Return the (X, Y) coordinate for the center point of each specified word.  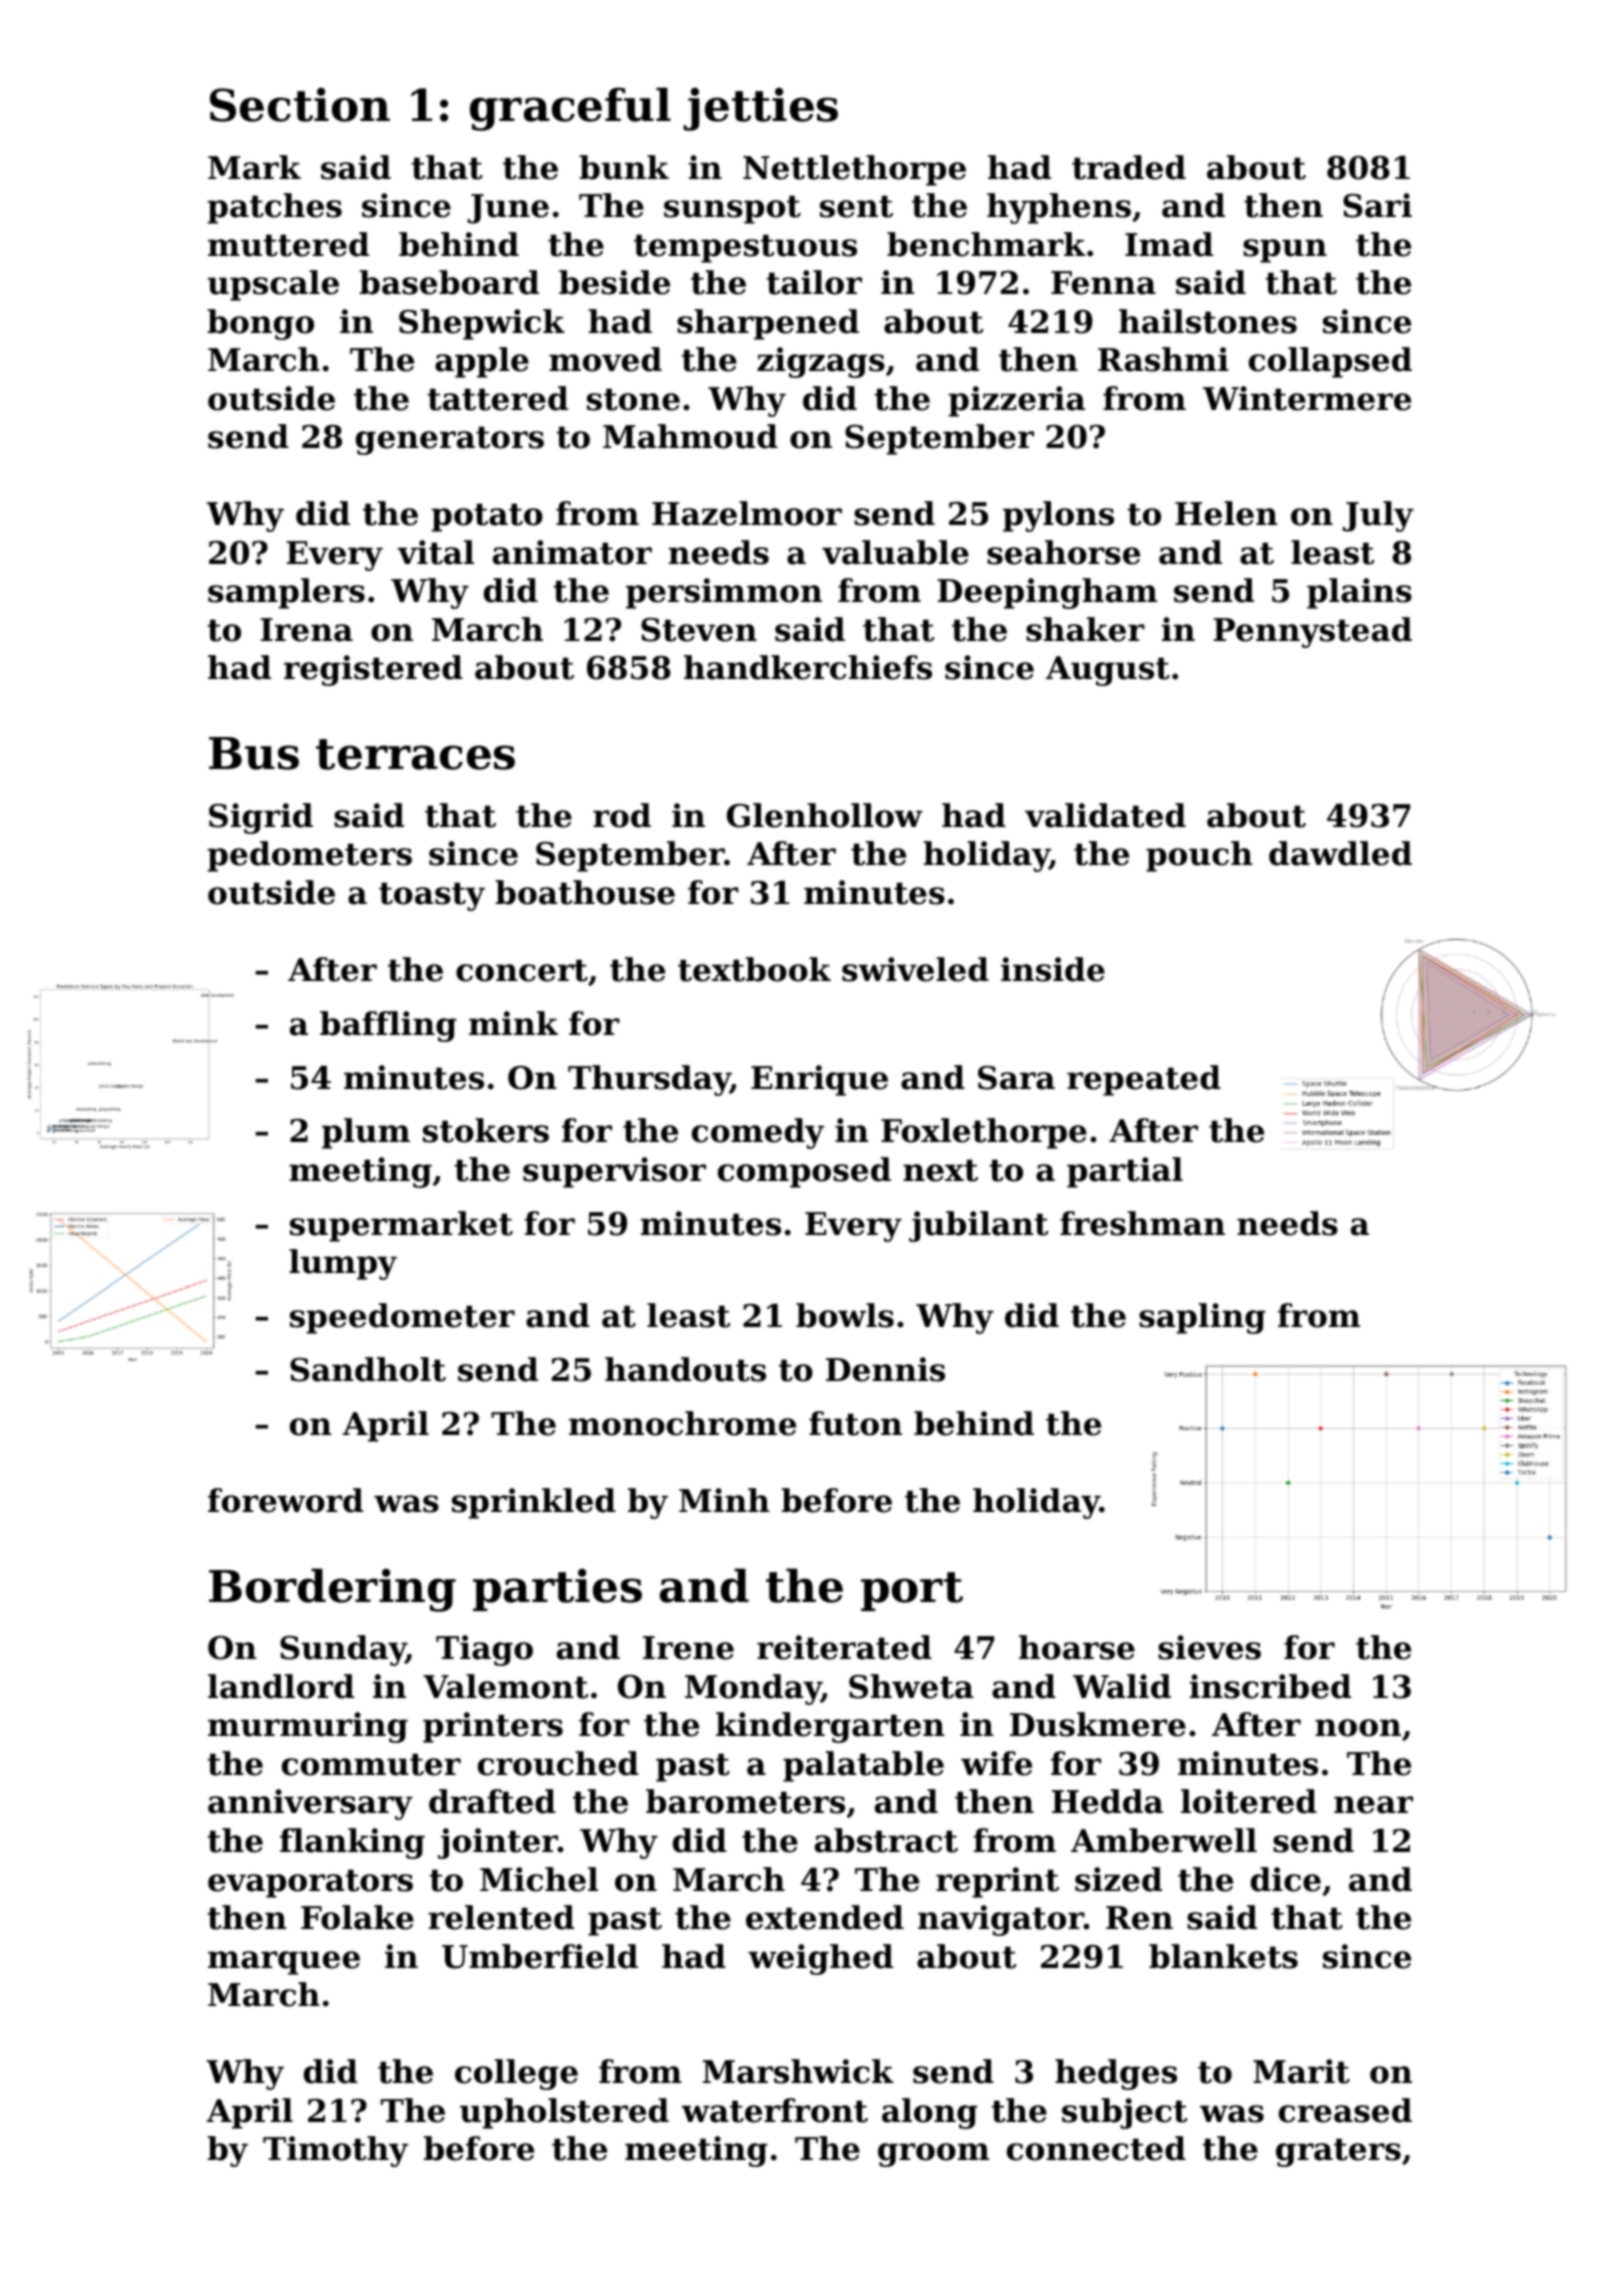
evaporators (310, 1883)
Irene (688, 1648)
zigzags (821, 362)
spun (1285, 251)
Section (300, 104)
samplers (286, 593)
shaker (1085, 629)
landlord (281, 1686)
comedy (758, 1133)
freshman (1142, 1223)
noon (1358, 1728)
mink (513, 1023)
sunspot (732, 209)
